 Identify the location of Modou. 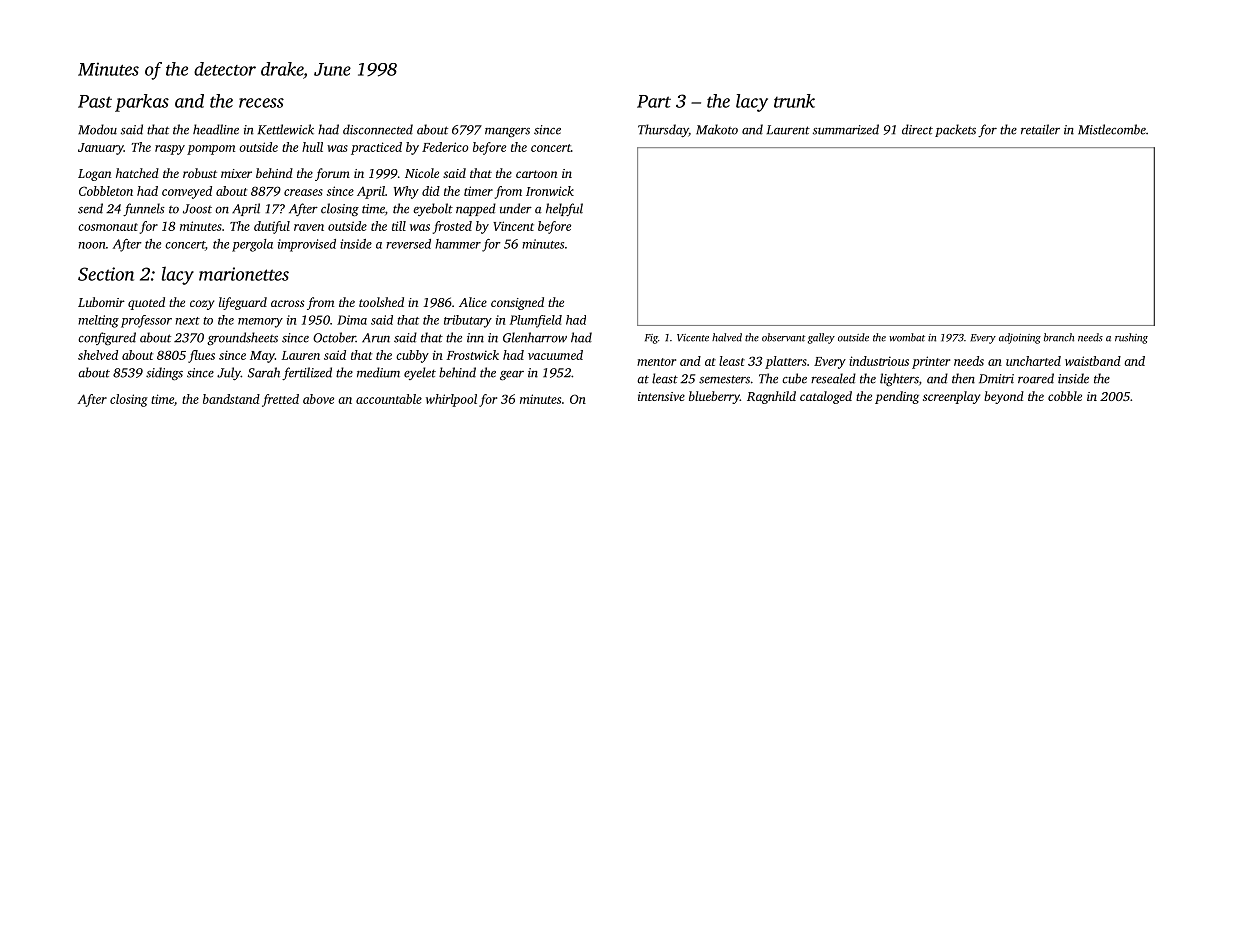
(97, 129).
